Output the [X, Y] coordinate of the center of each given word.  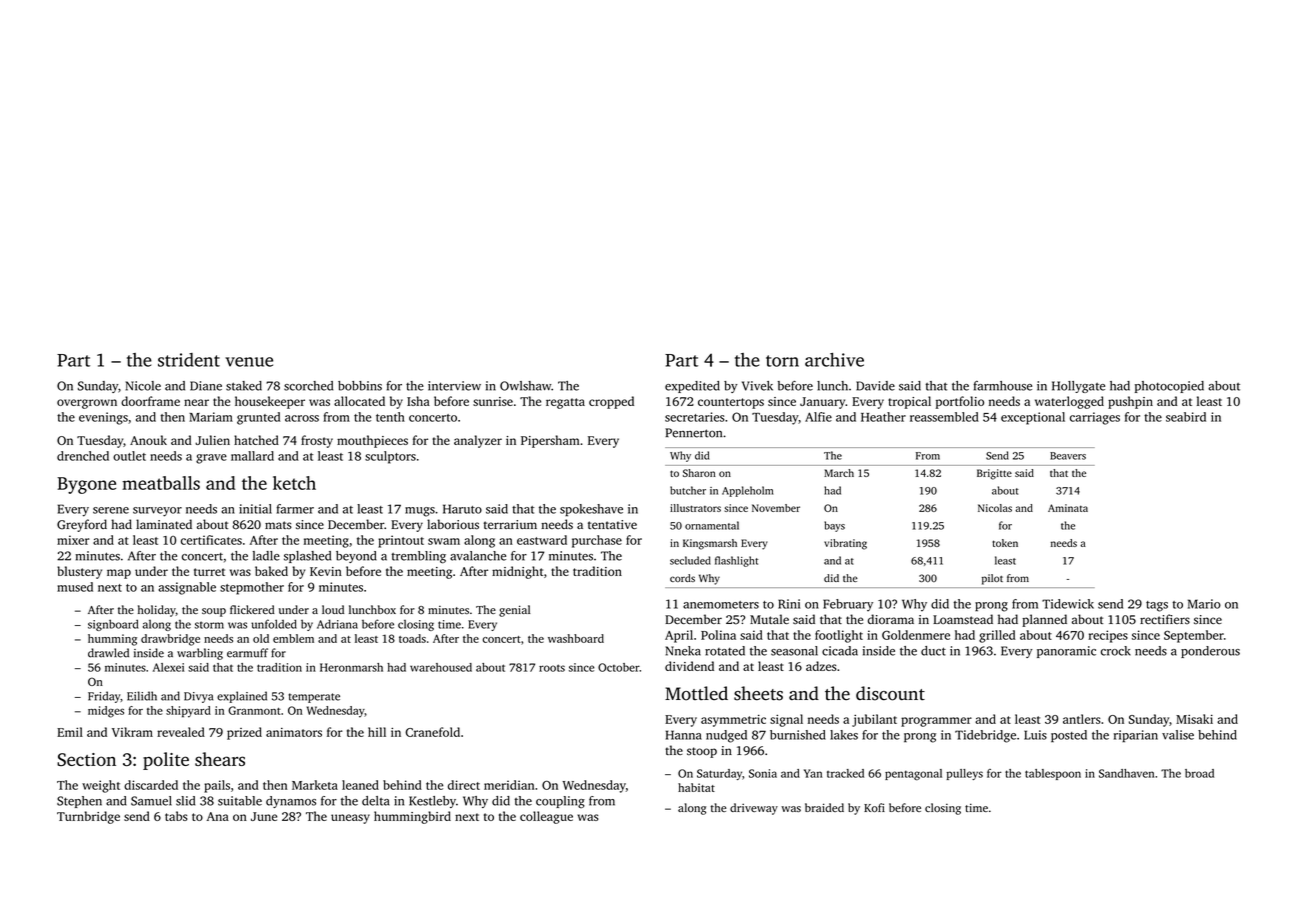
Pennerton [693, 433]
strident [189, 360]
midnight [517, 572]
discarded [151, 785]
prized [244, 733]
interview [454, 386]
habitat [696, 787]
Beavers [1068, 456]
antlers [1081, 719]
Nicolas [995, 508]
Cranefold [432, 732]
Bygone [86, 485]
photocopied [1169, 387]
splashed [307, 557]
